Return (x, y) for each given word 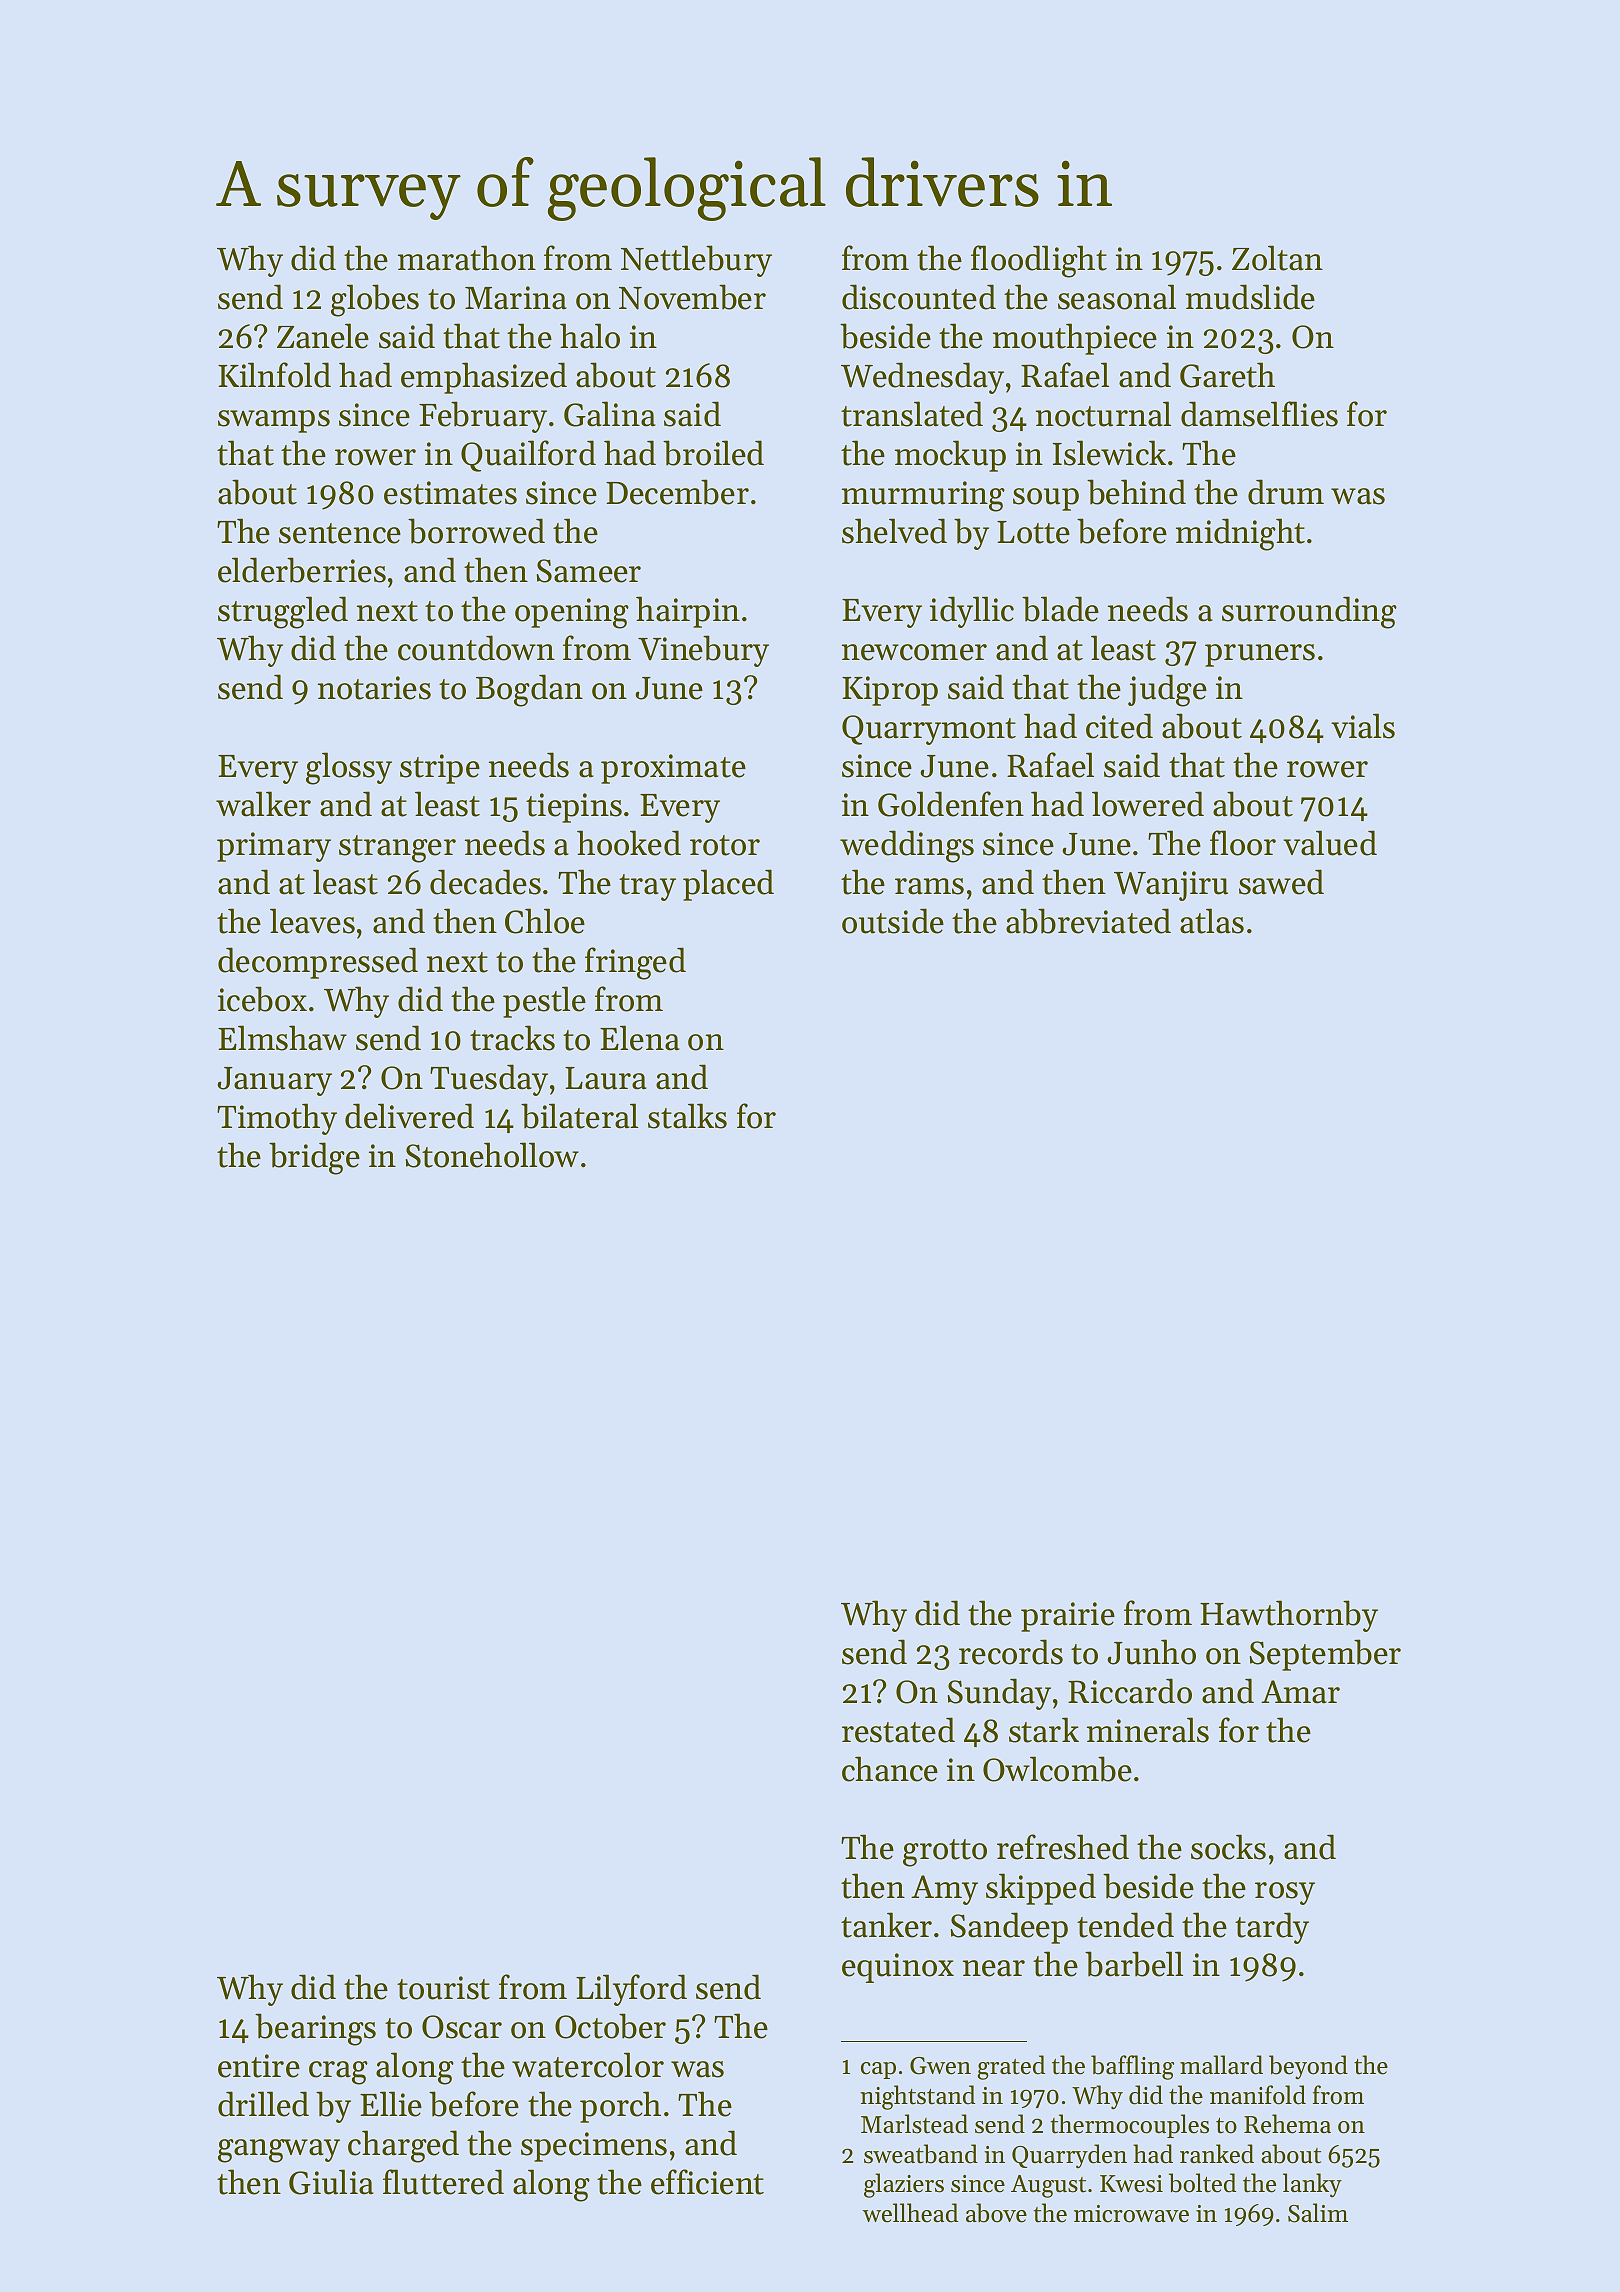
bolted (1202, 2183)
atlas (1212, 921)
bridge (314, 1158)
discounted (919, 297)
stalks (687, 1116)
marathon (467, 258)
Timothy (277, 1119)
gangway (279, 2151)
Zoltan (1277, 258)
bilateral (579, 1116)
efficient (707, 2182)
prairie (1068, 1617)
